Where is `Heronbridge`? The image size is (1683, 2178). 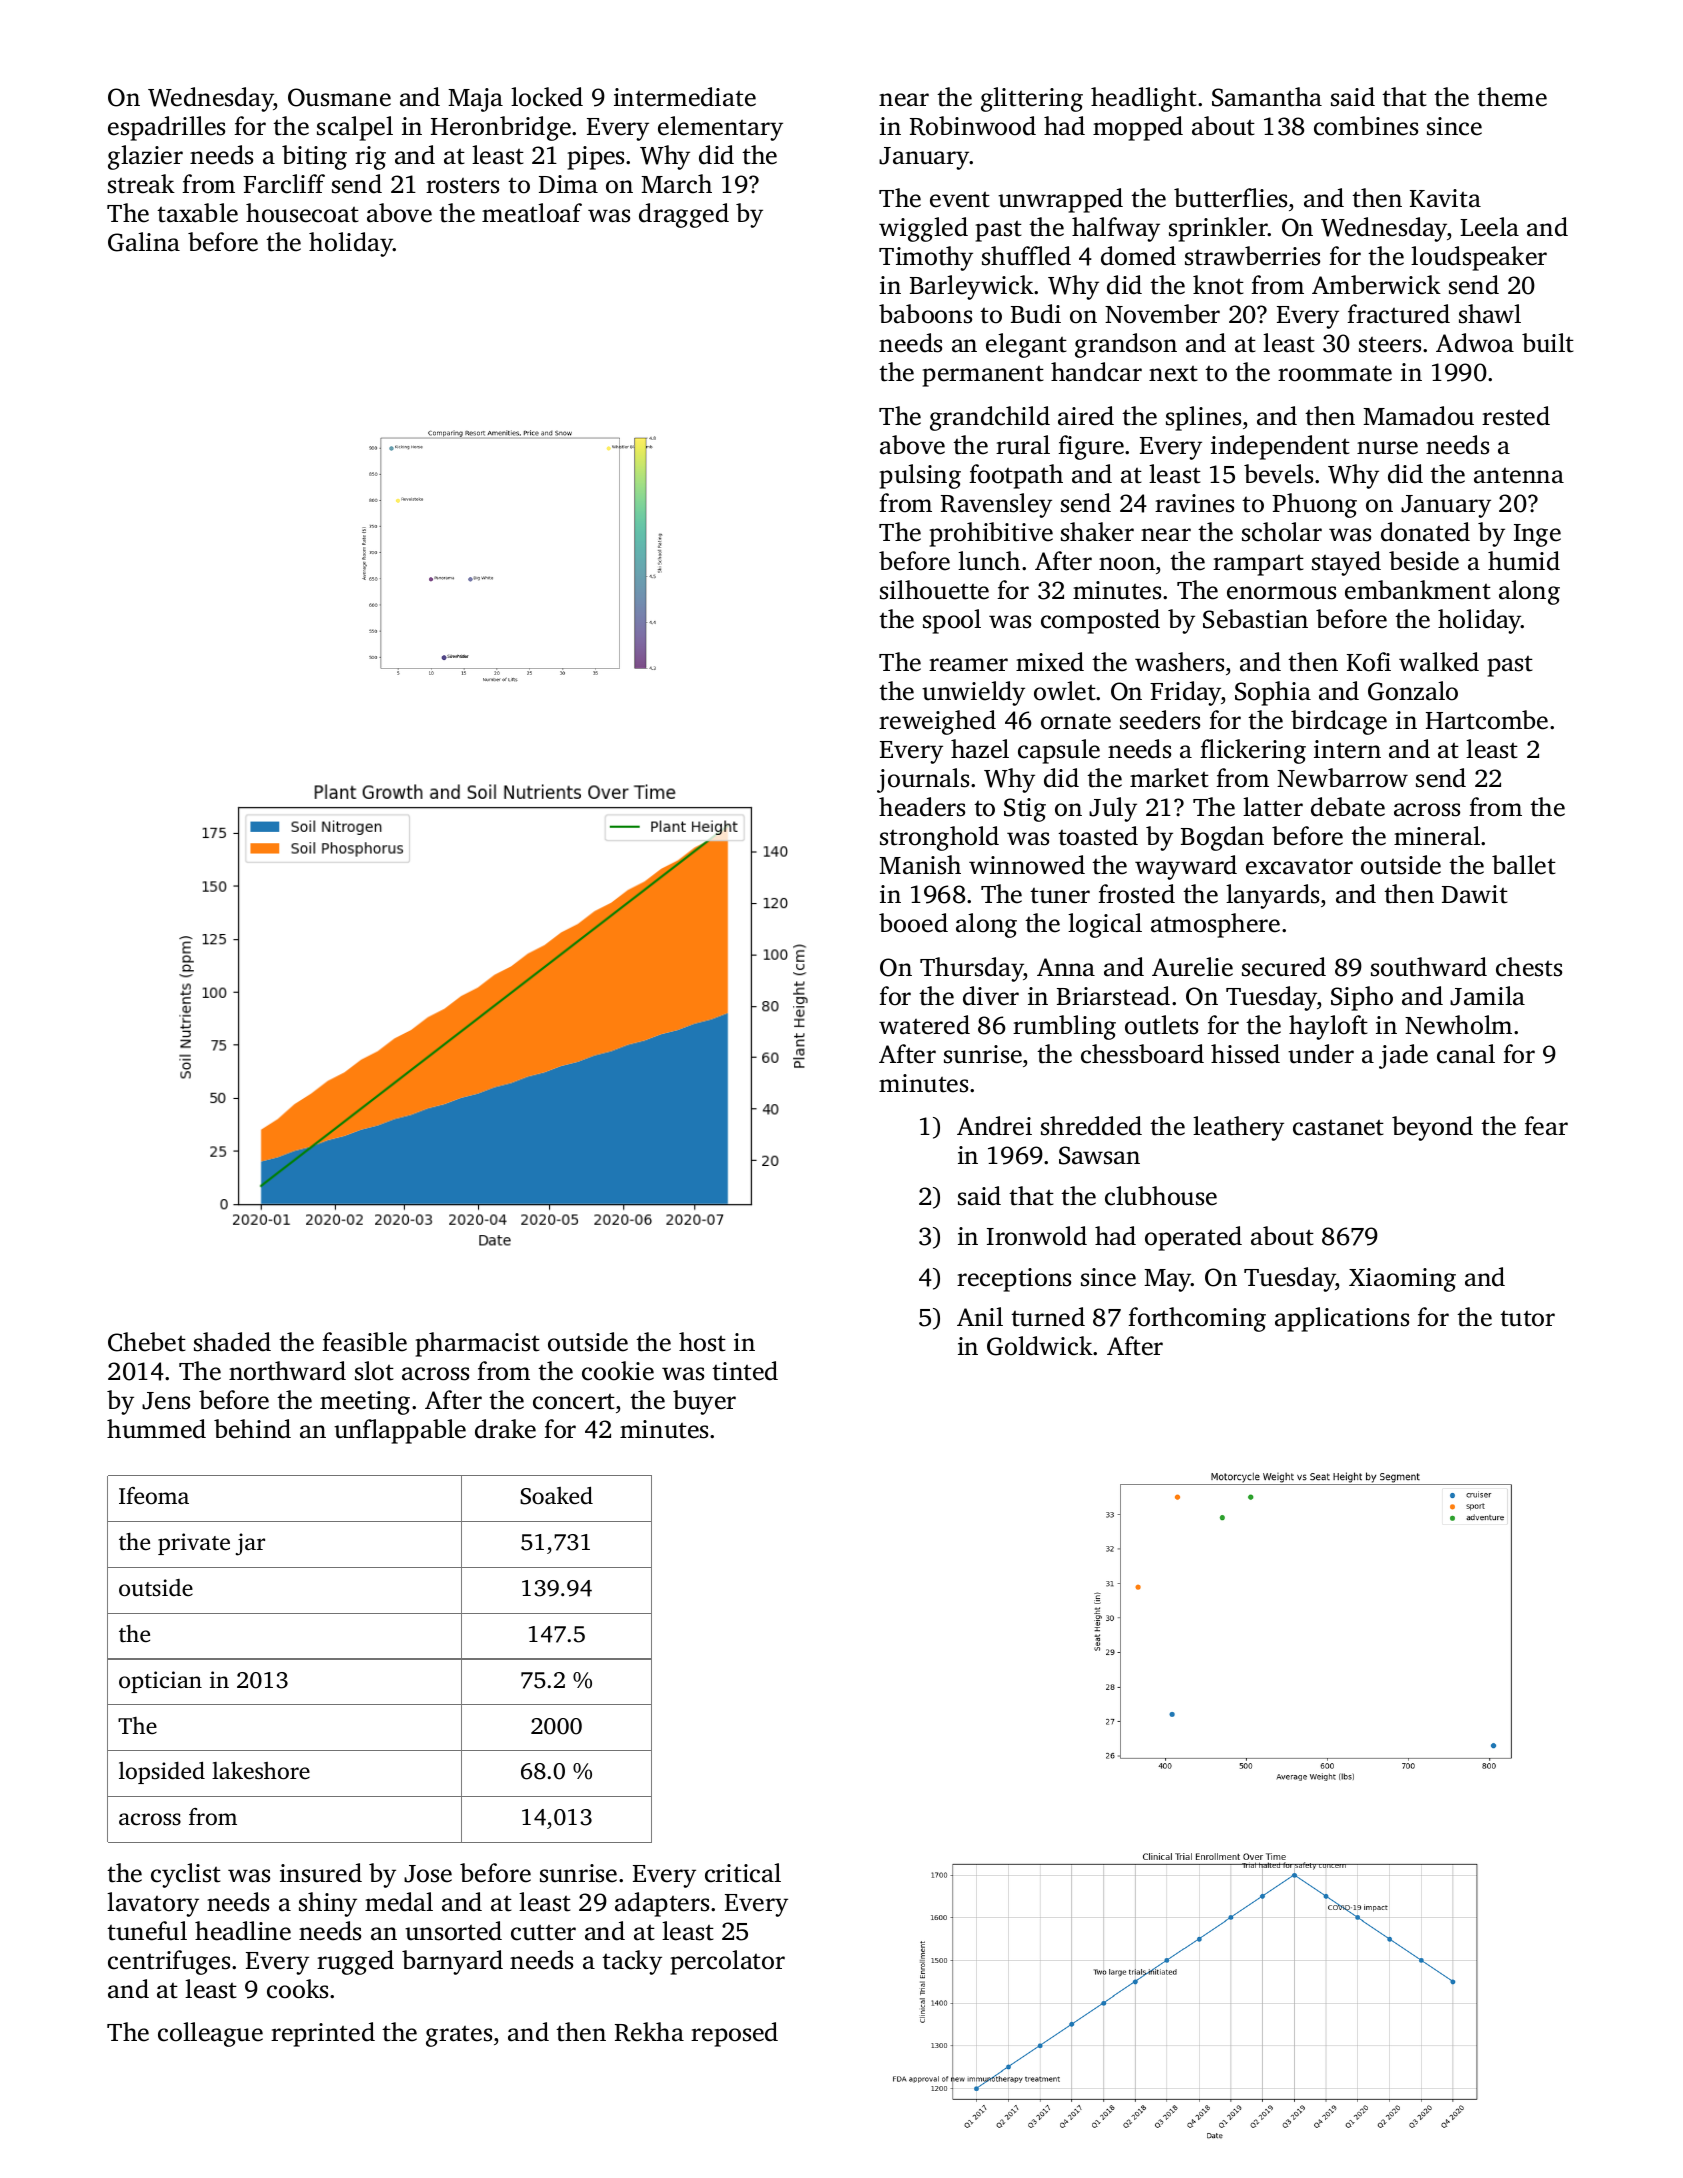 Heronbridge is located at coordinates (501, 128).
